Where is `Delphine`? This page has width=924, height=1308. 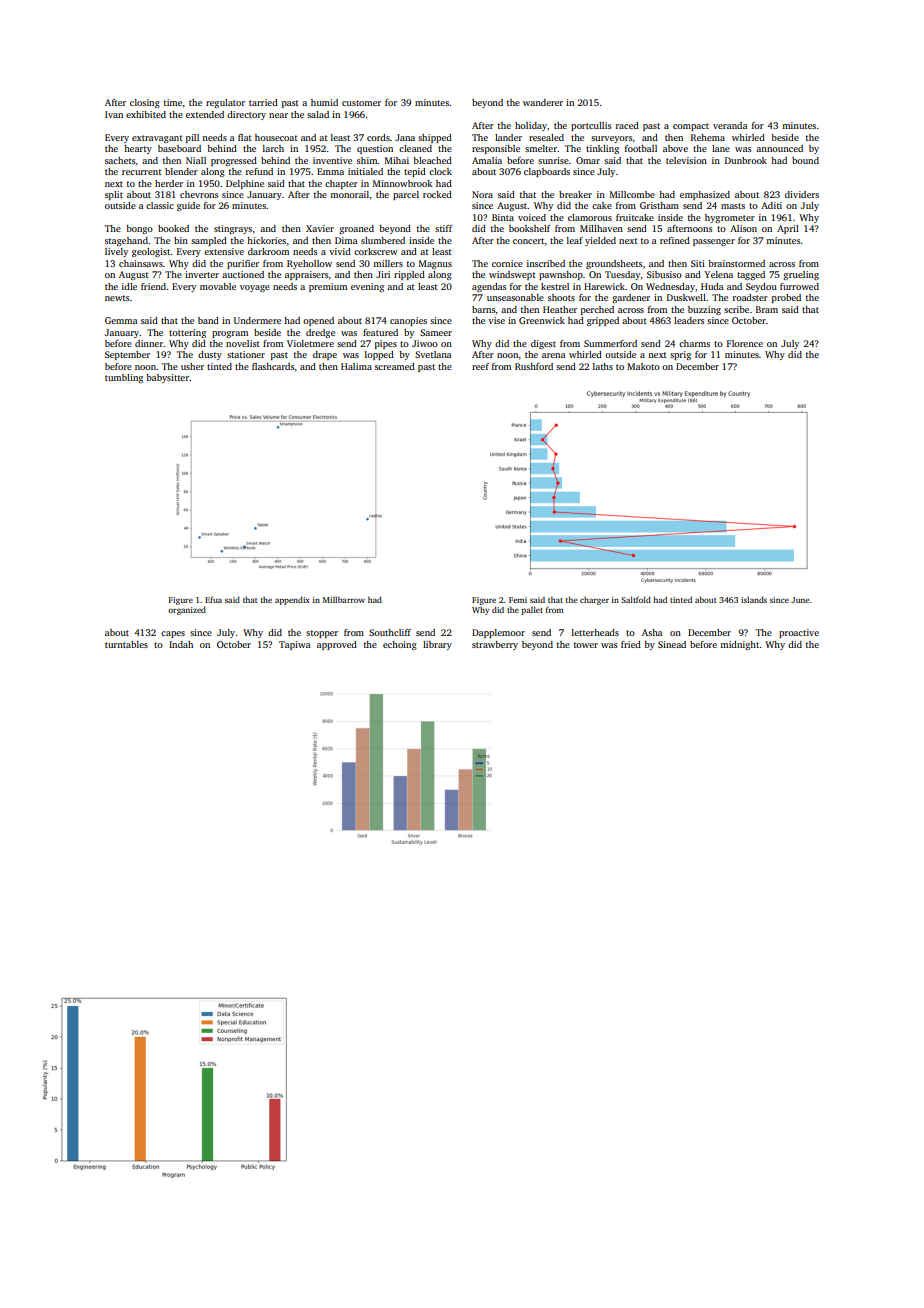 Delphine is located at coordinates (245, 184).
